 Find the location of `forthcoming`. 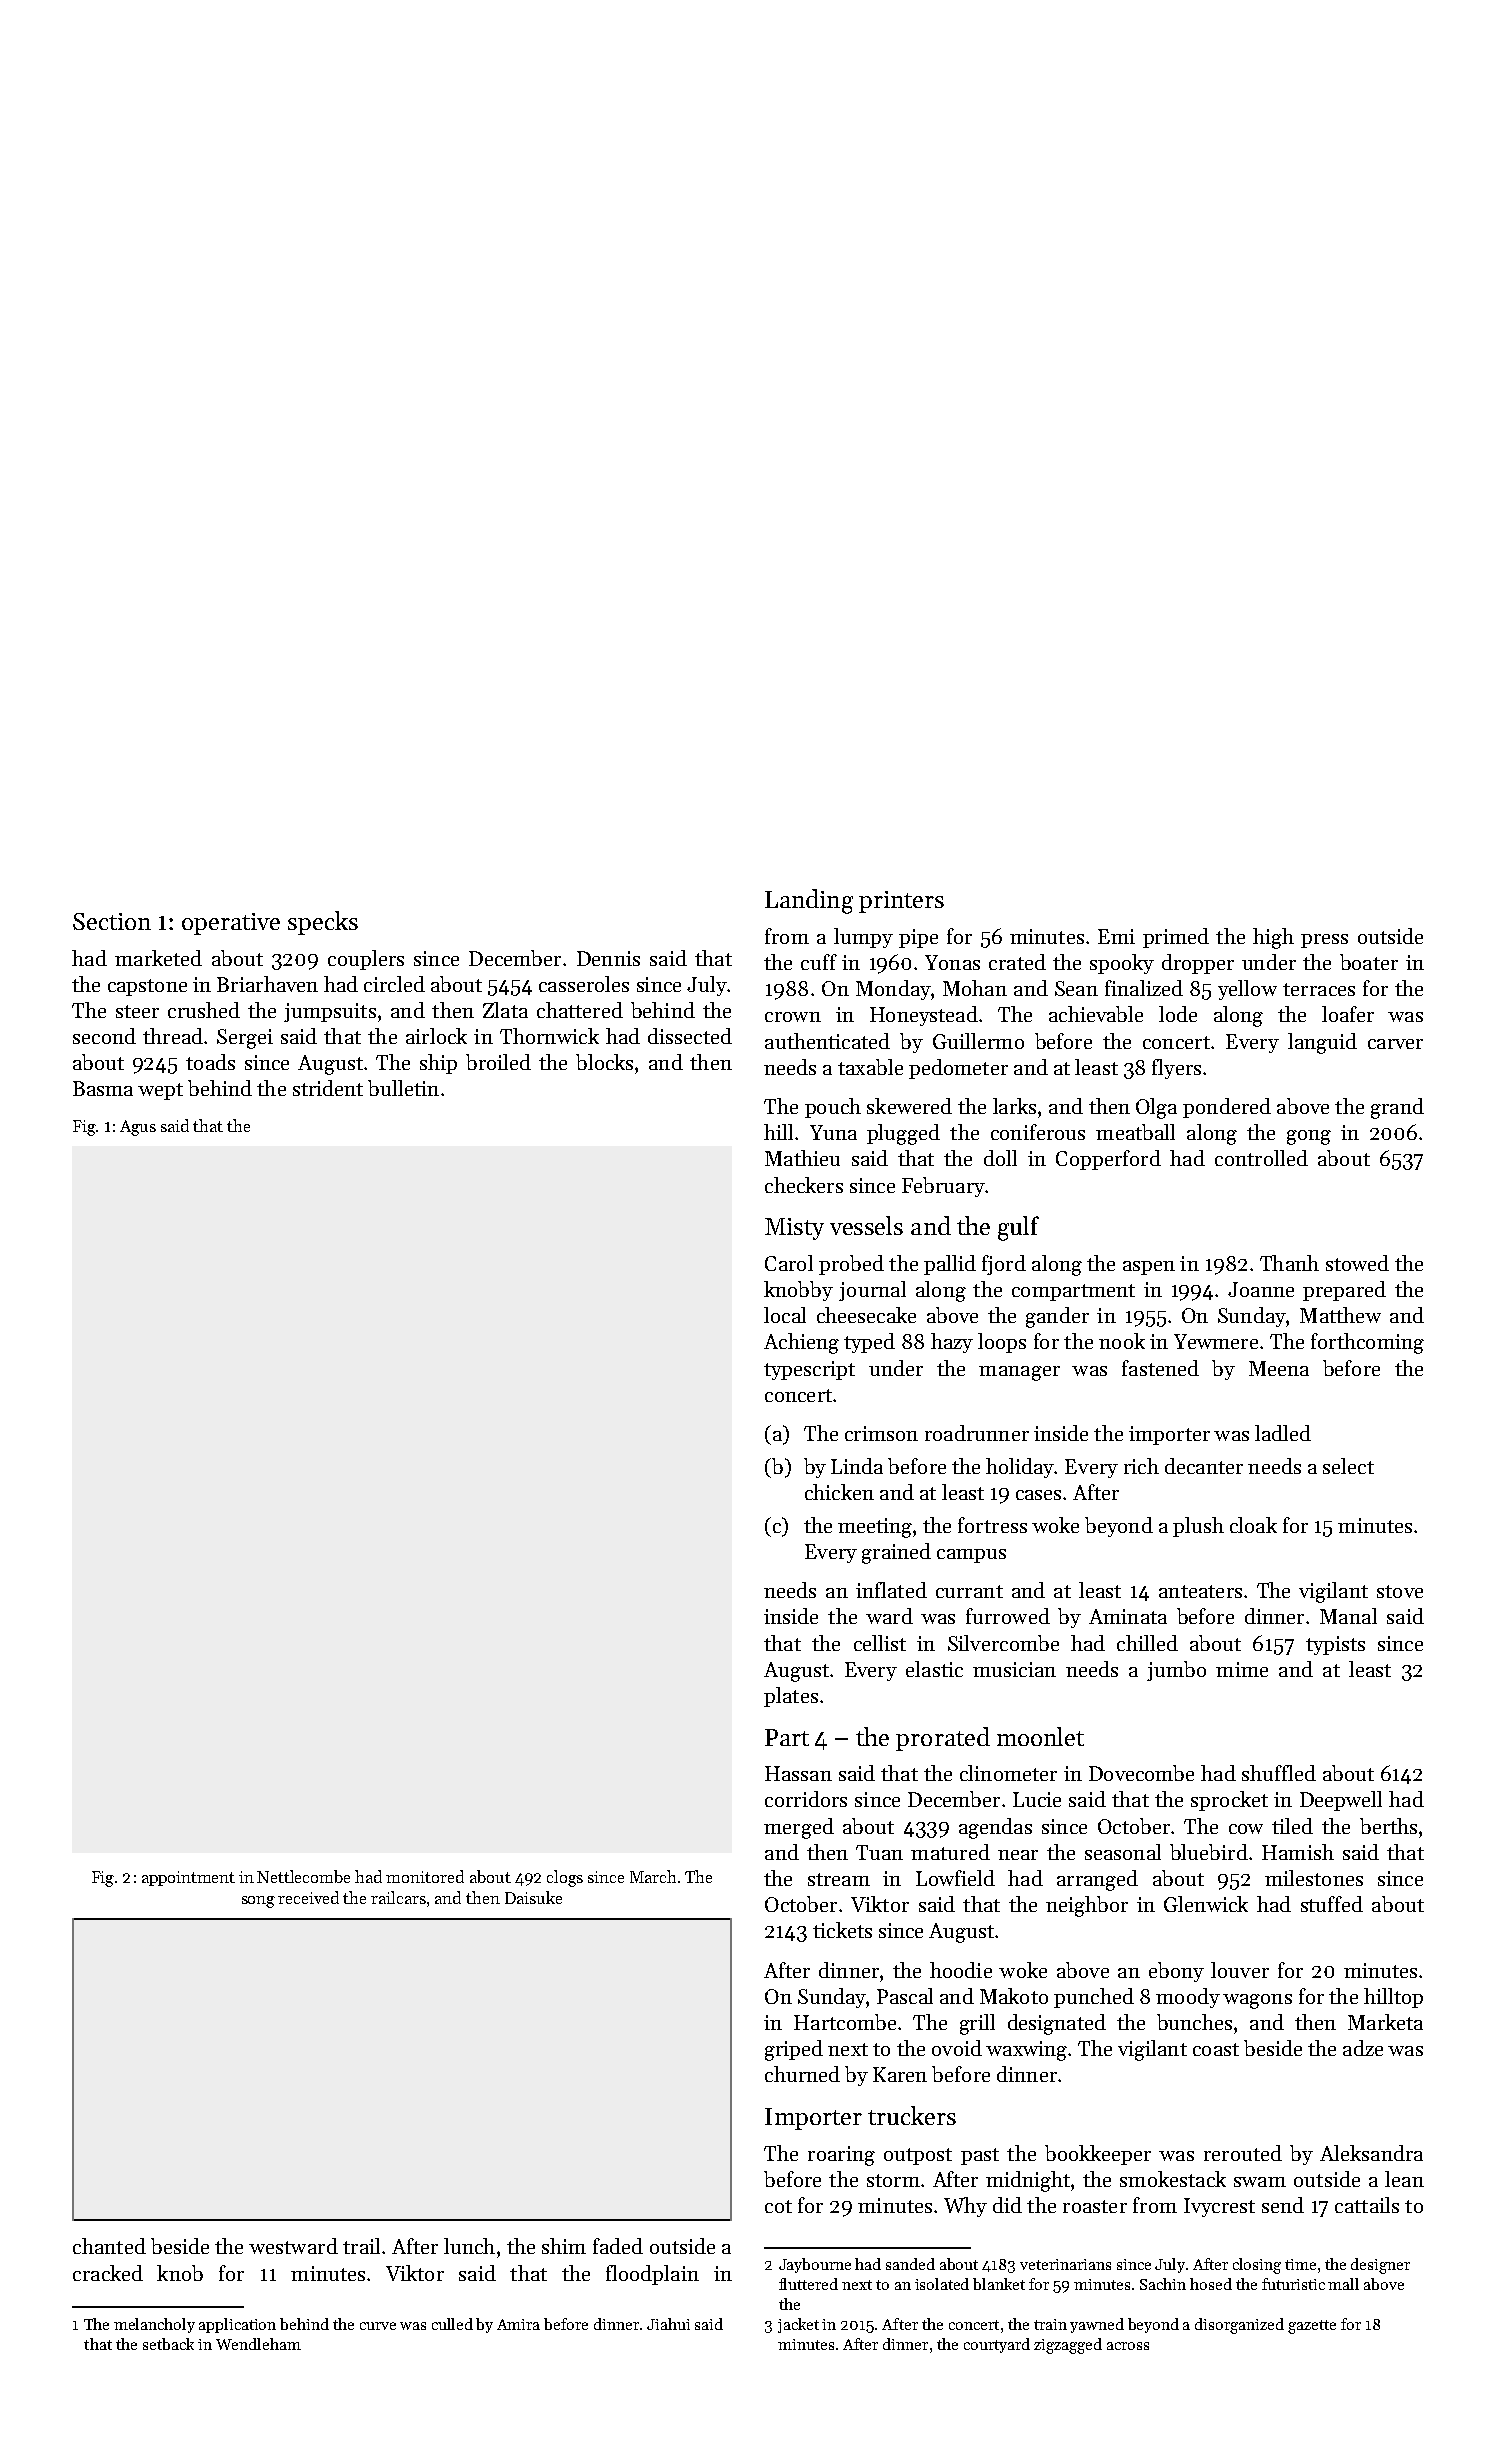

forthcoming is located at coordinates (1367, 1343).
